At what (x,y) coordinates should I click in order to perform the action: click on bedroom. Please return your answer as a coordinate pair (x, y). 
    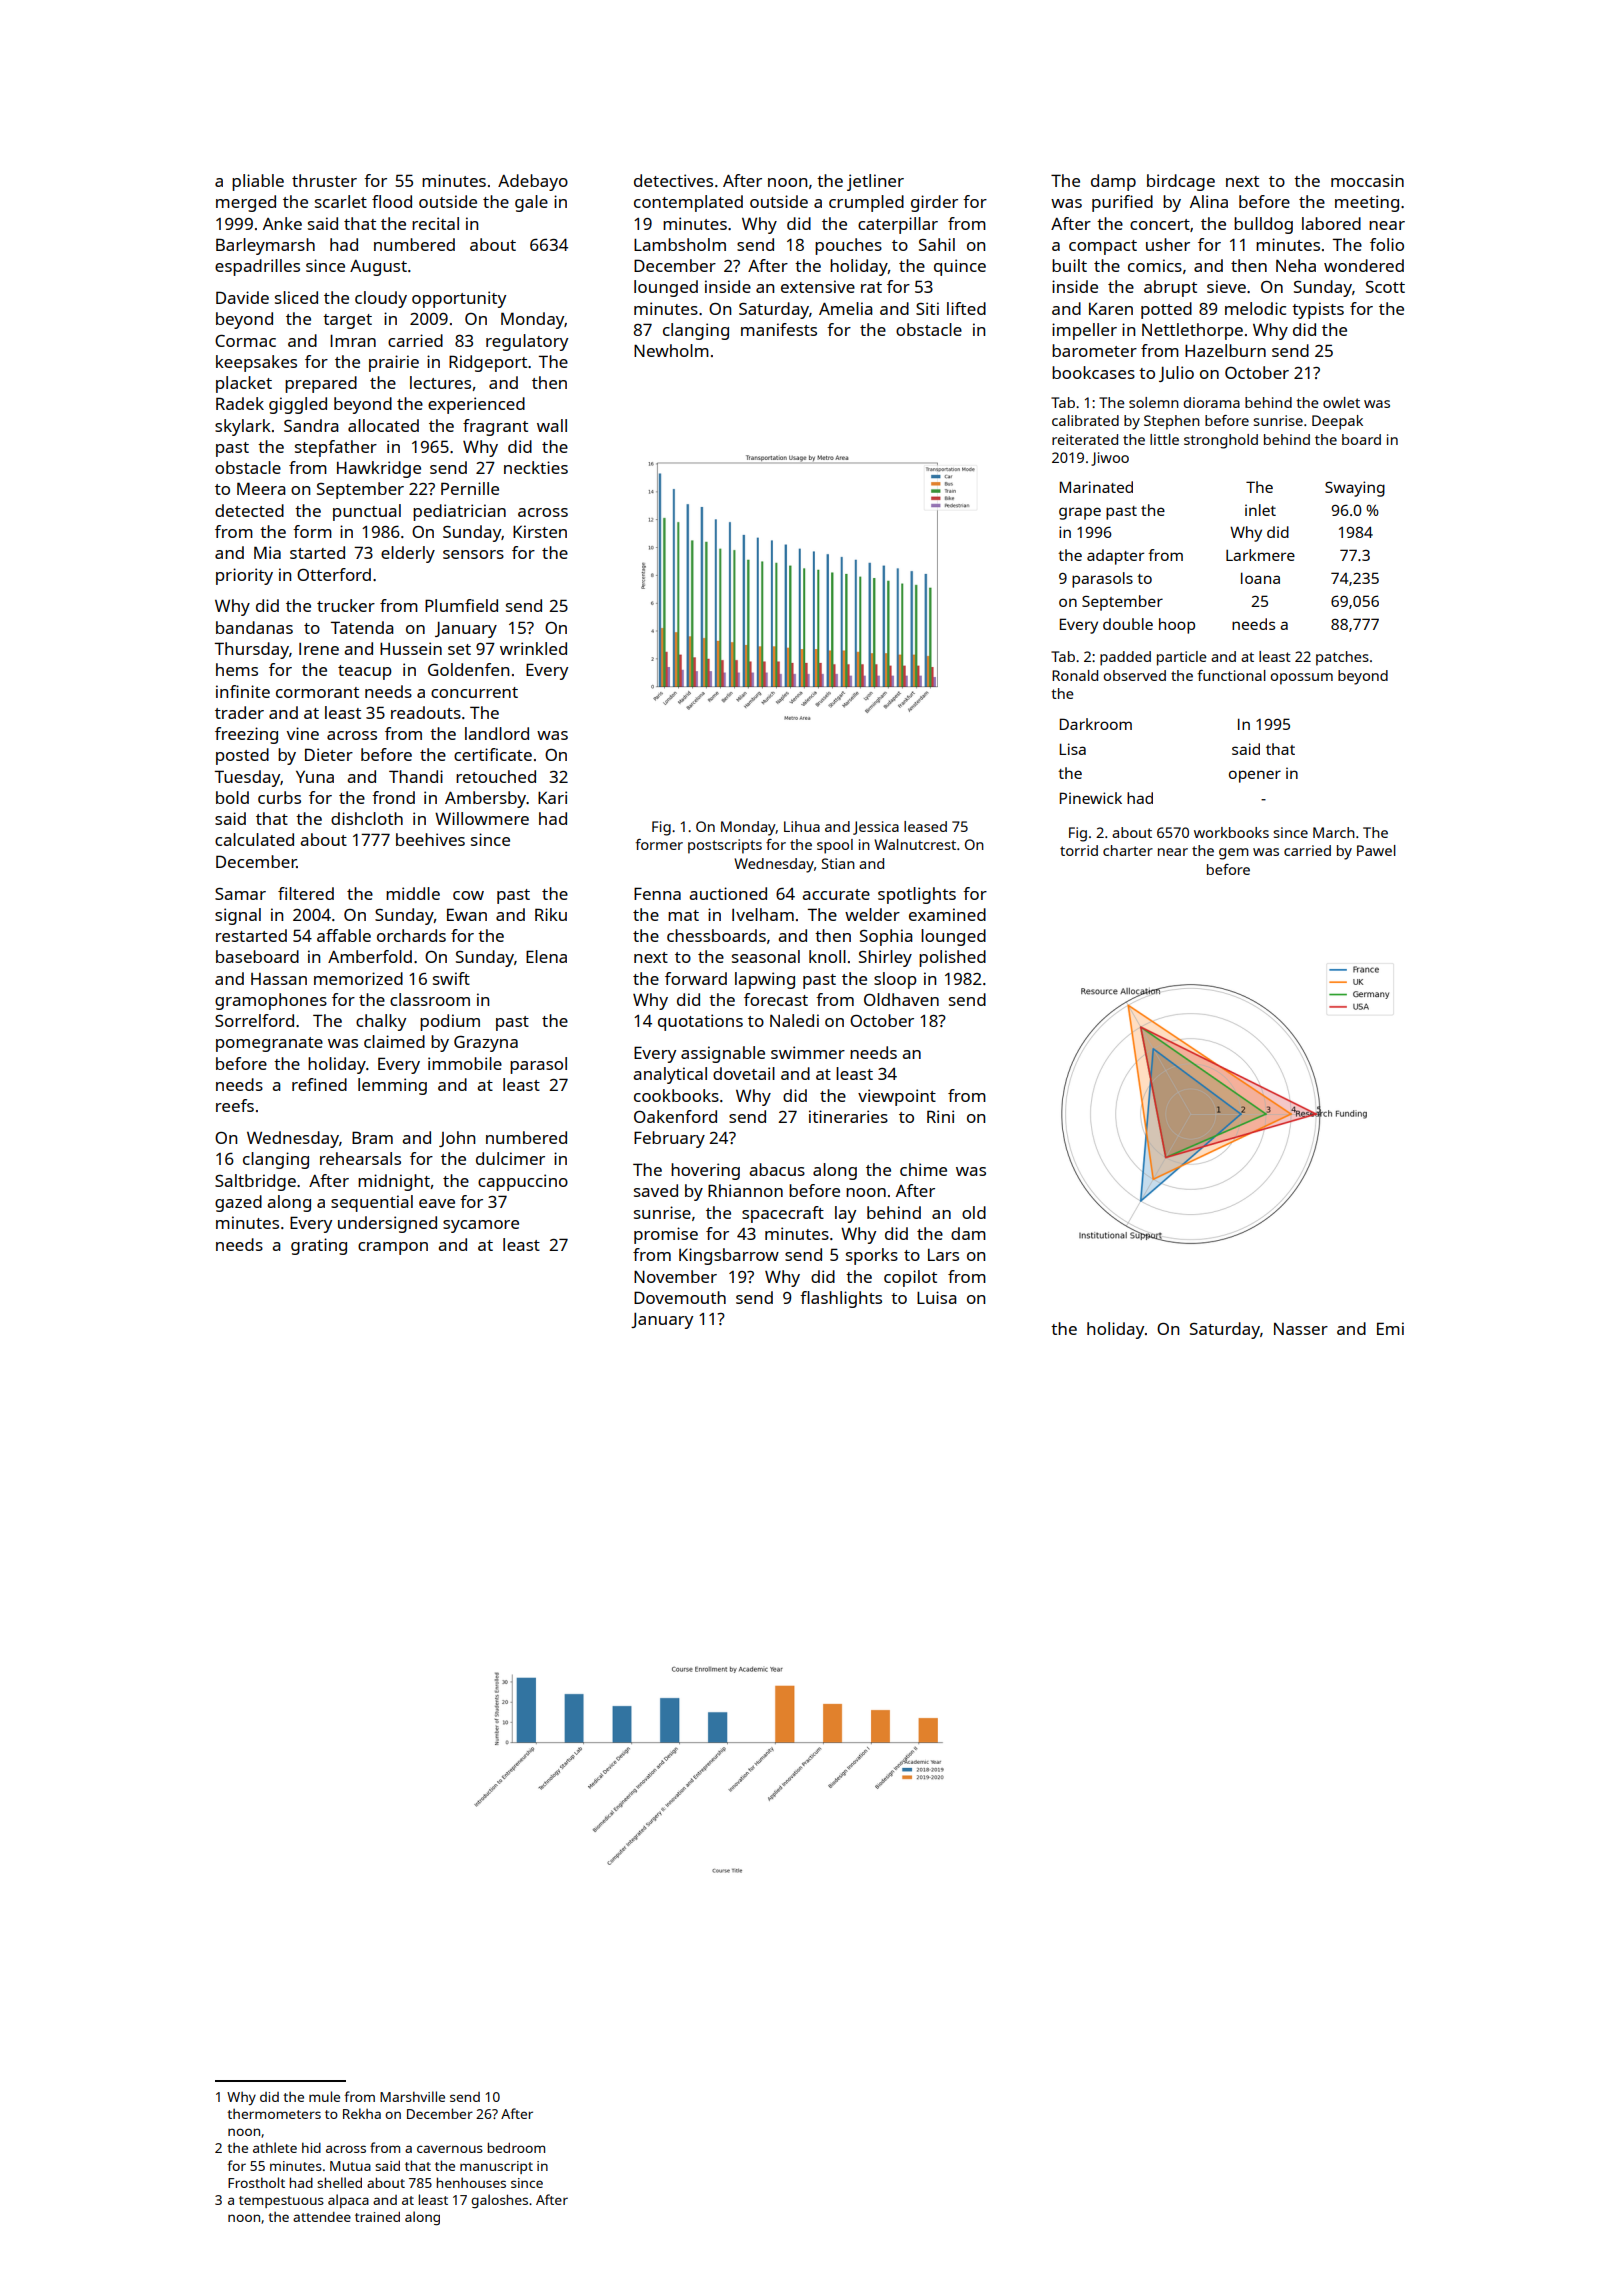
    Looking at the image, I should click on (516, 2147).
